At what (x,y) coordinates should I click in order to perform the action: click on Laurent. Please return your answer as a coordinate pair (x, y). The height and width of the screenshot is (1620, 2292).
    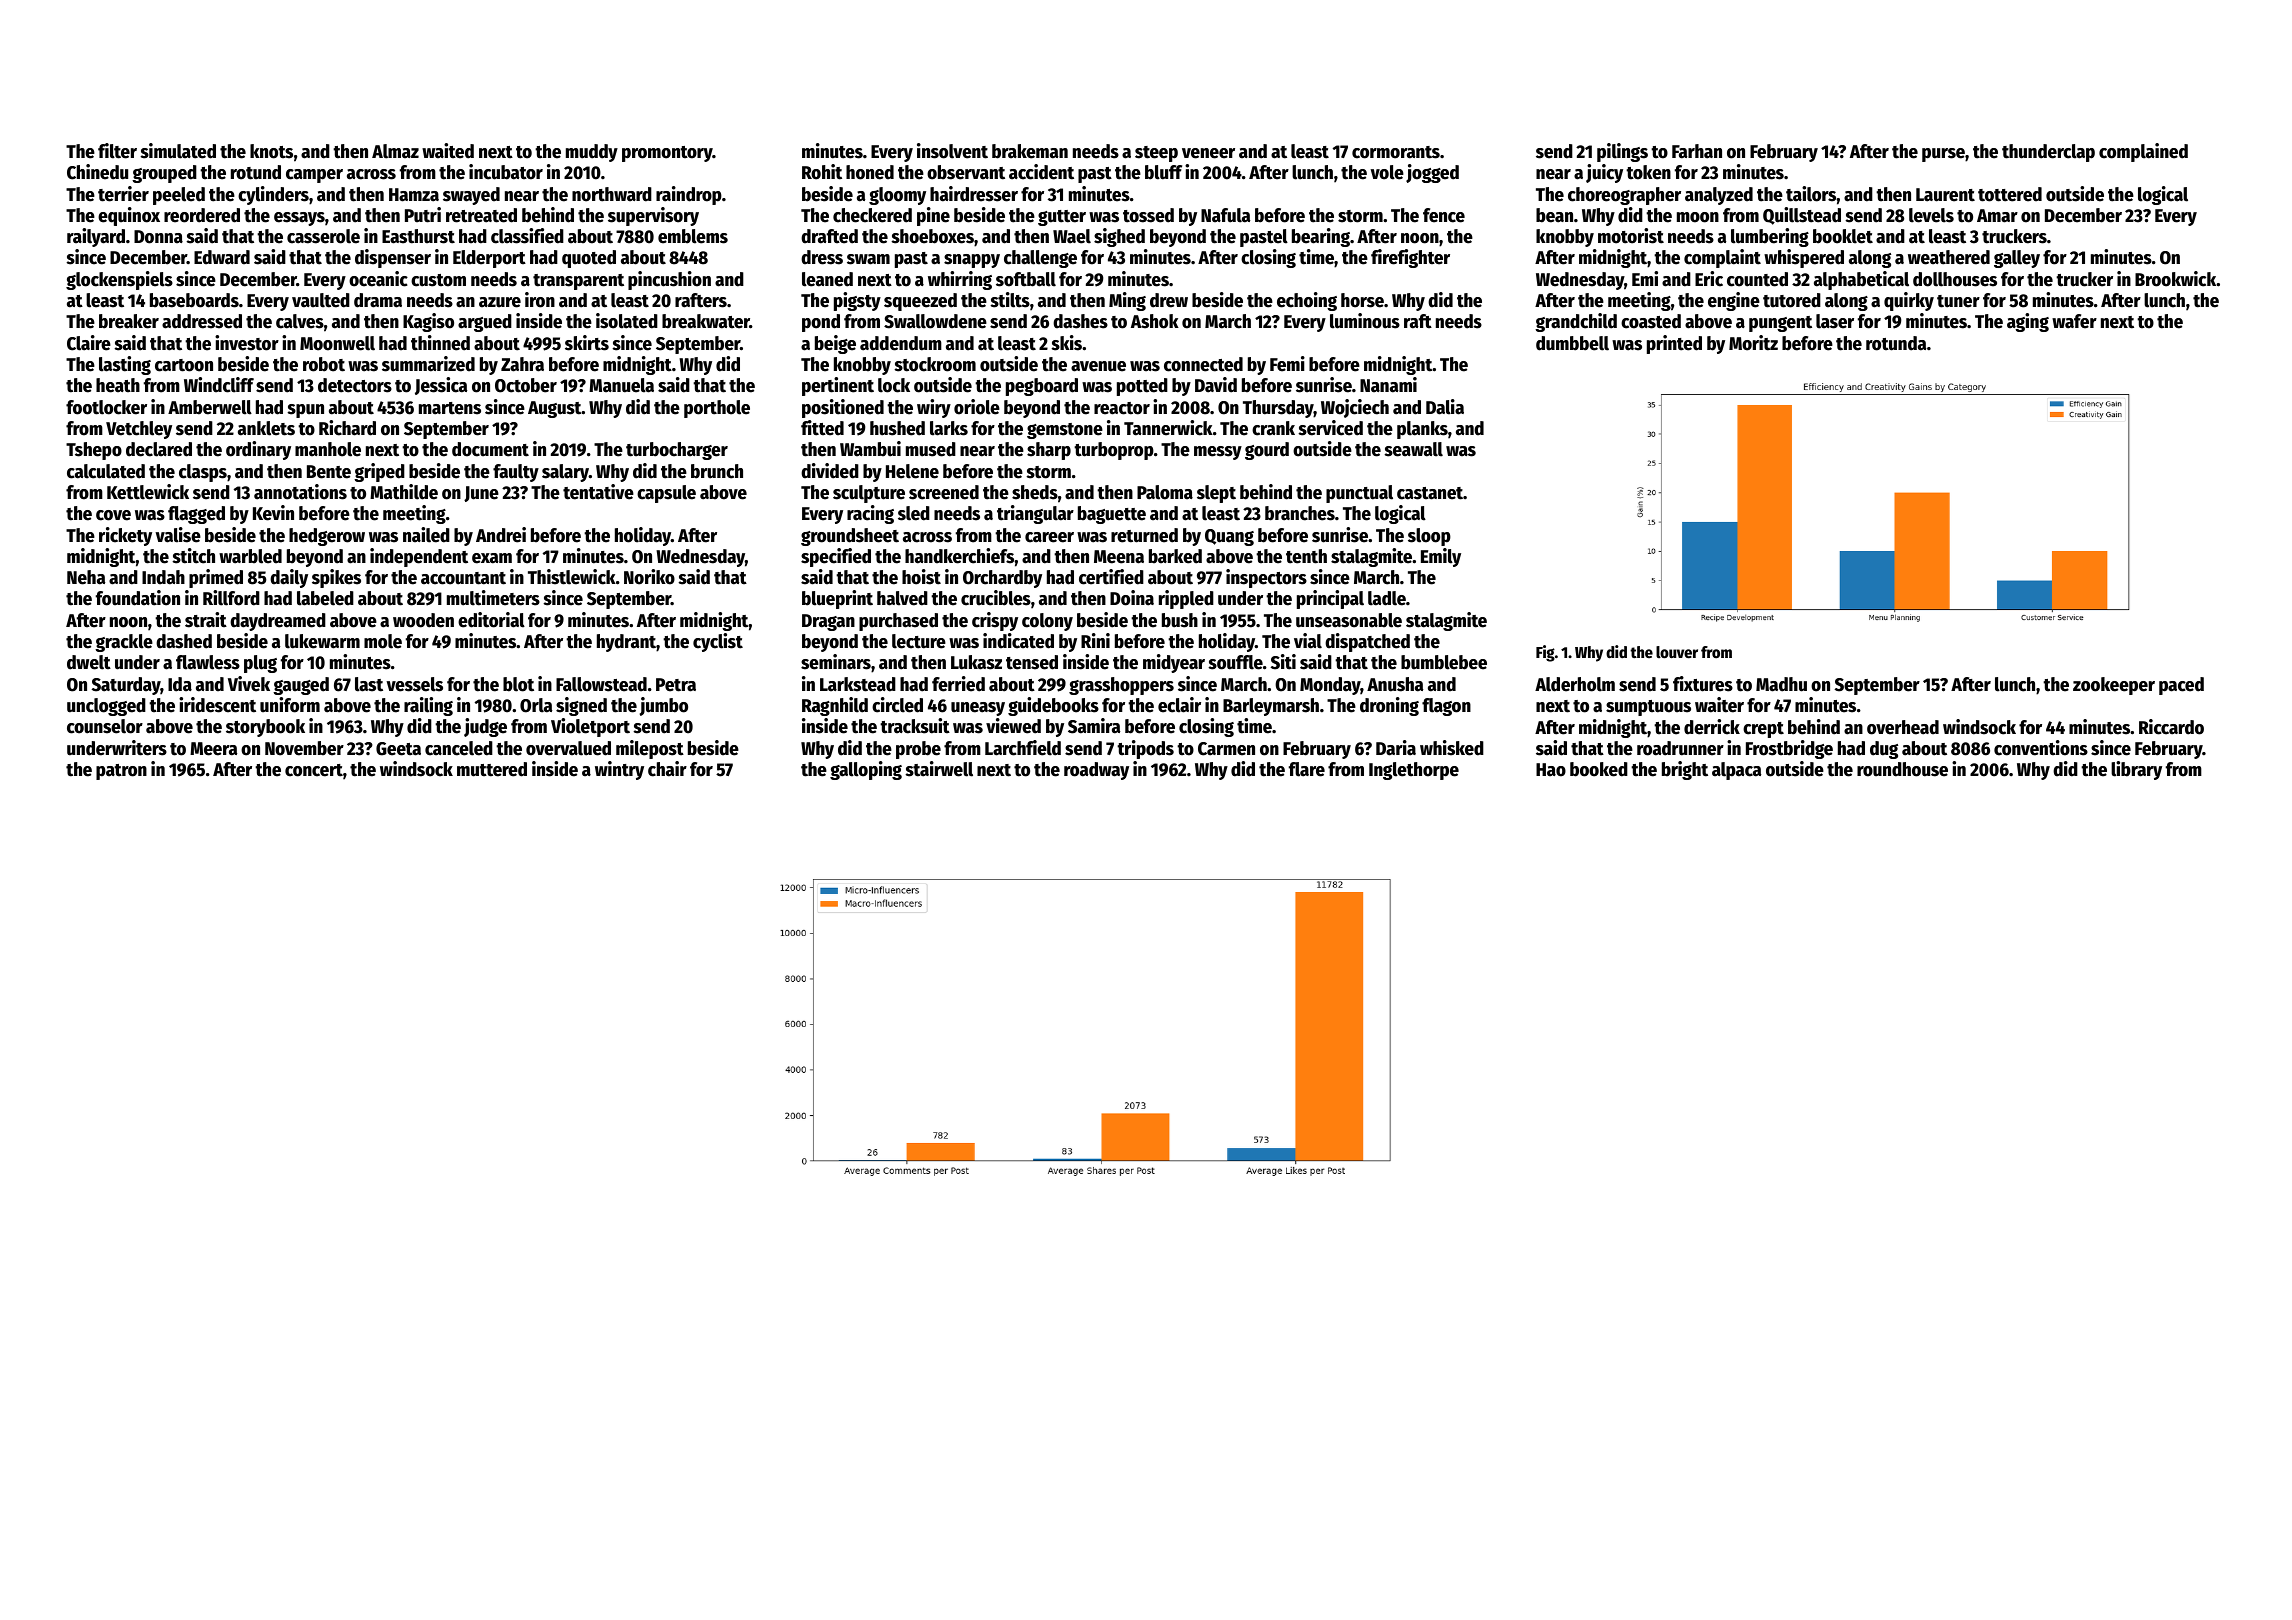
    Looking at the image, I should click on (1945, 195).
